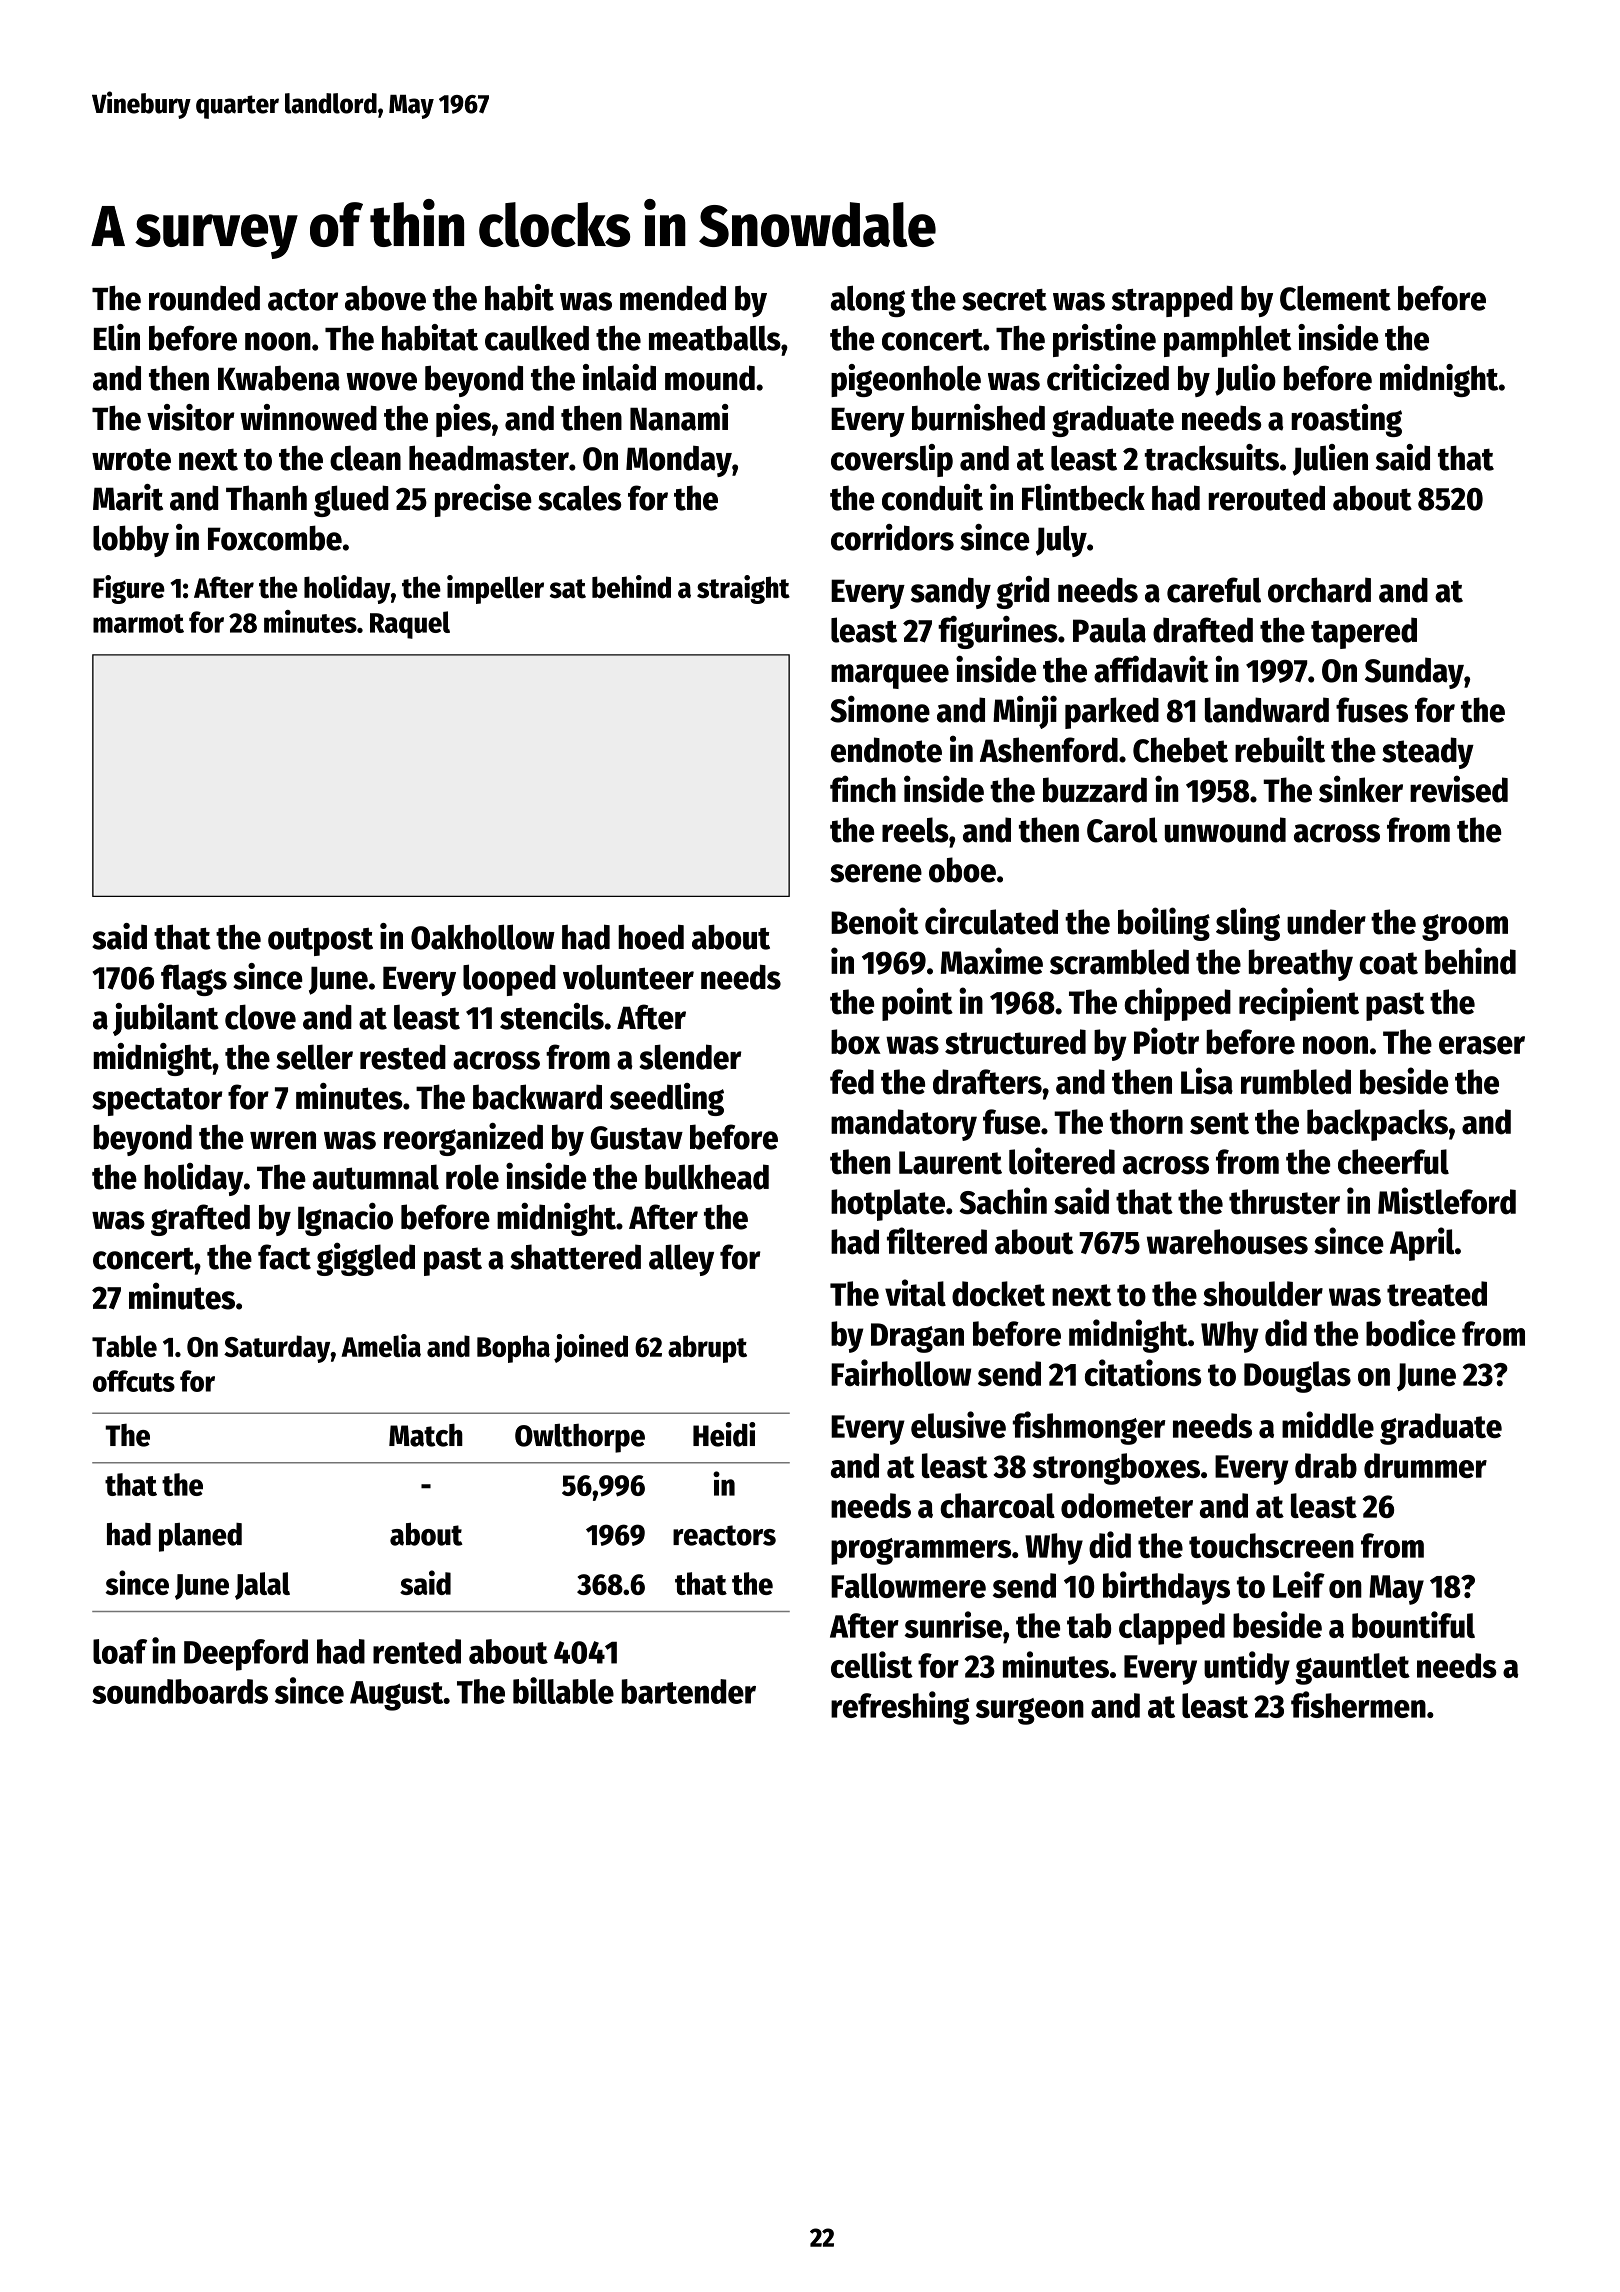 This screenshot has width=1620, height=2292. What do you see at coordinates (138, 623) in the screenshot?
I see `marmot` at bounding box center [138, 623].
